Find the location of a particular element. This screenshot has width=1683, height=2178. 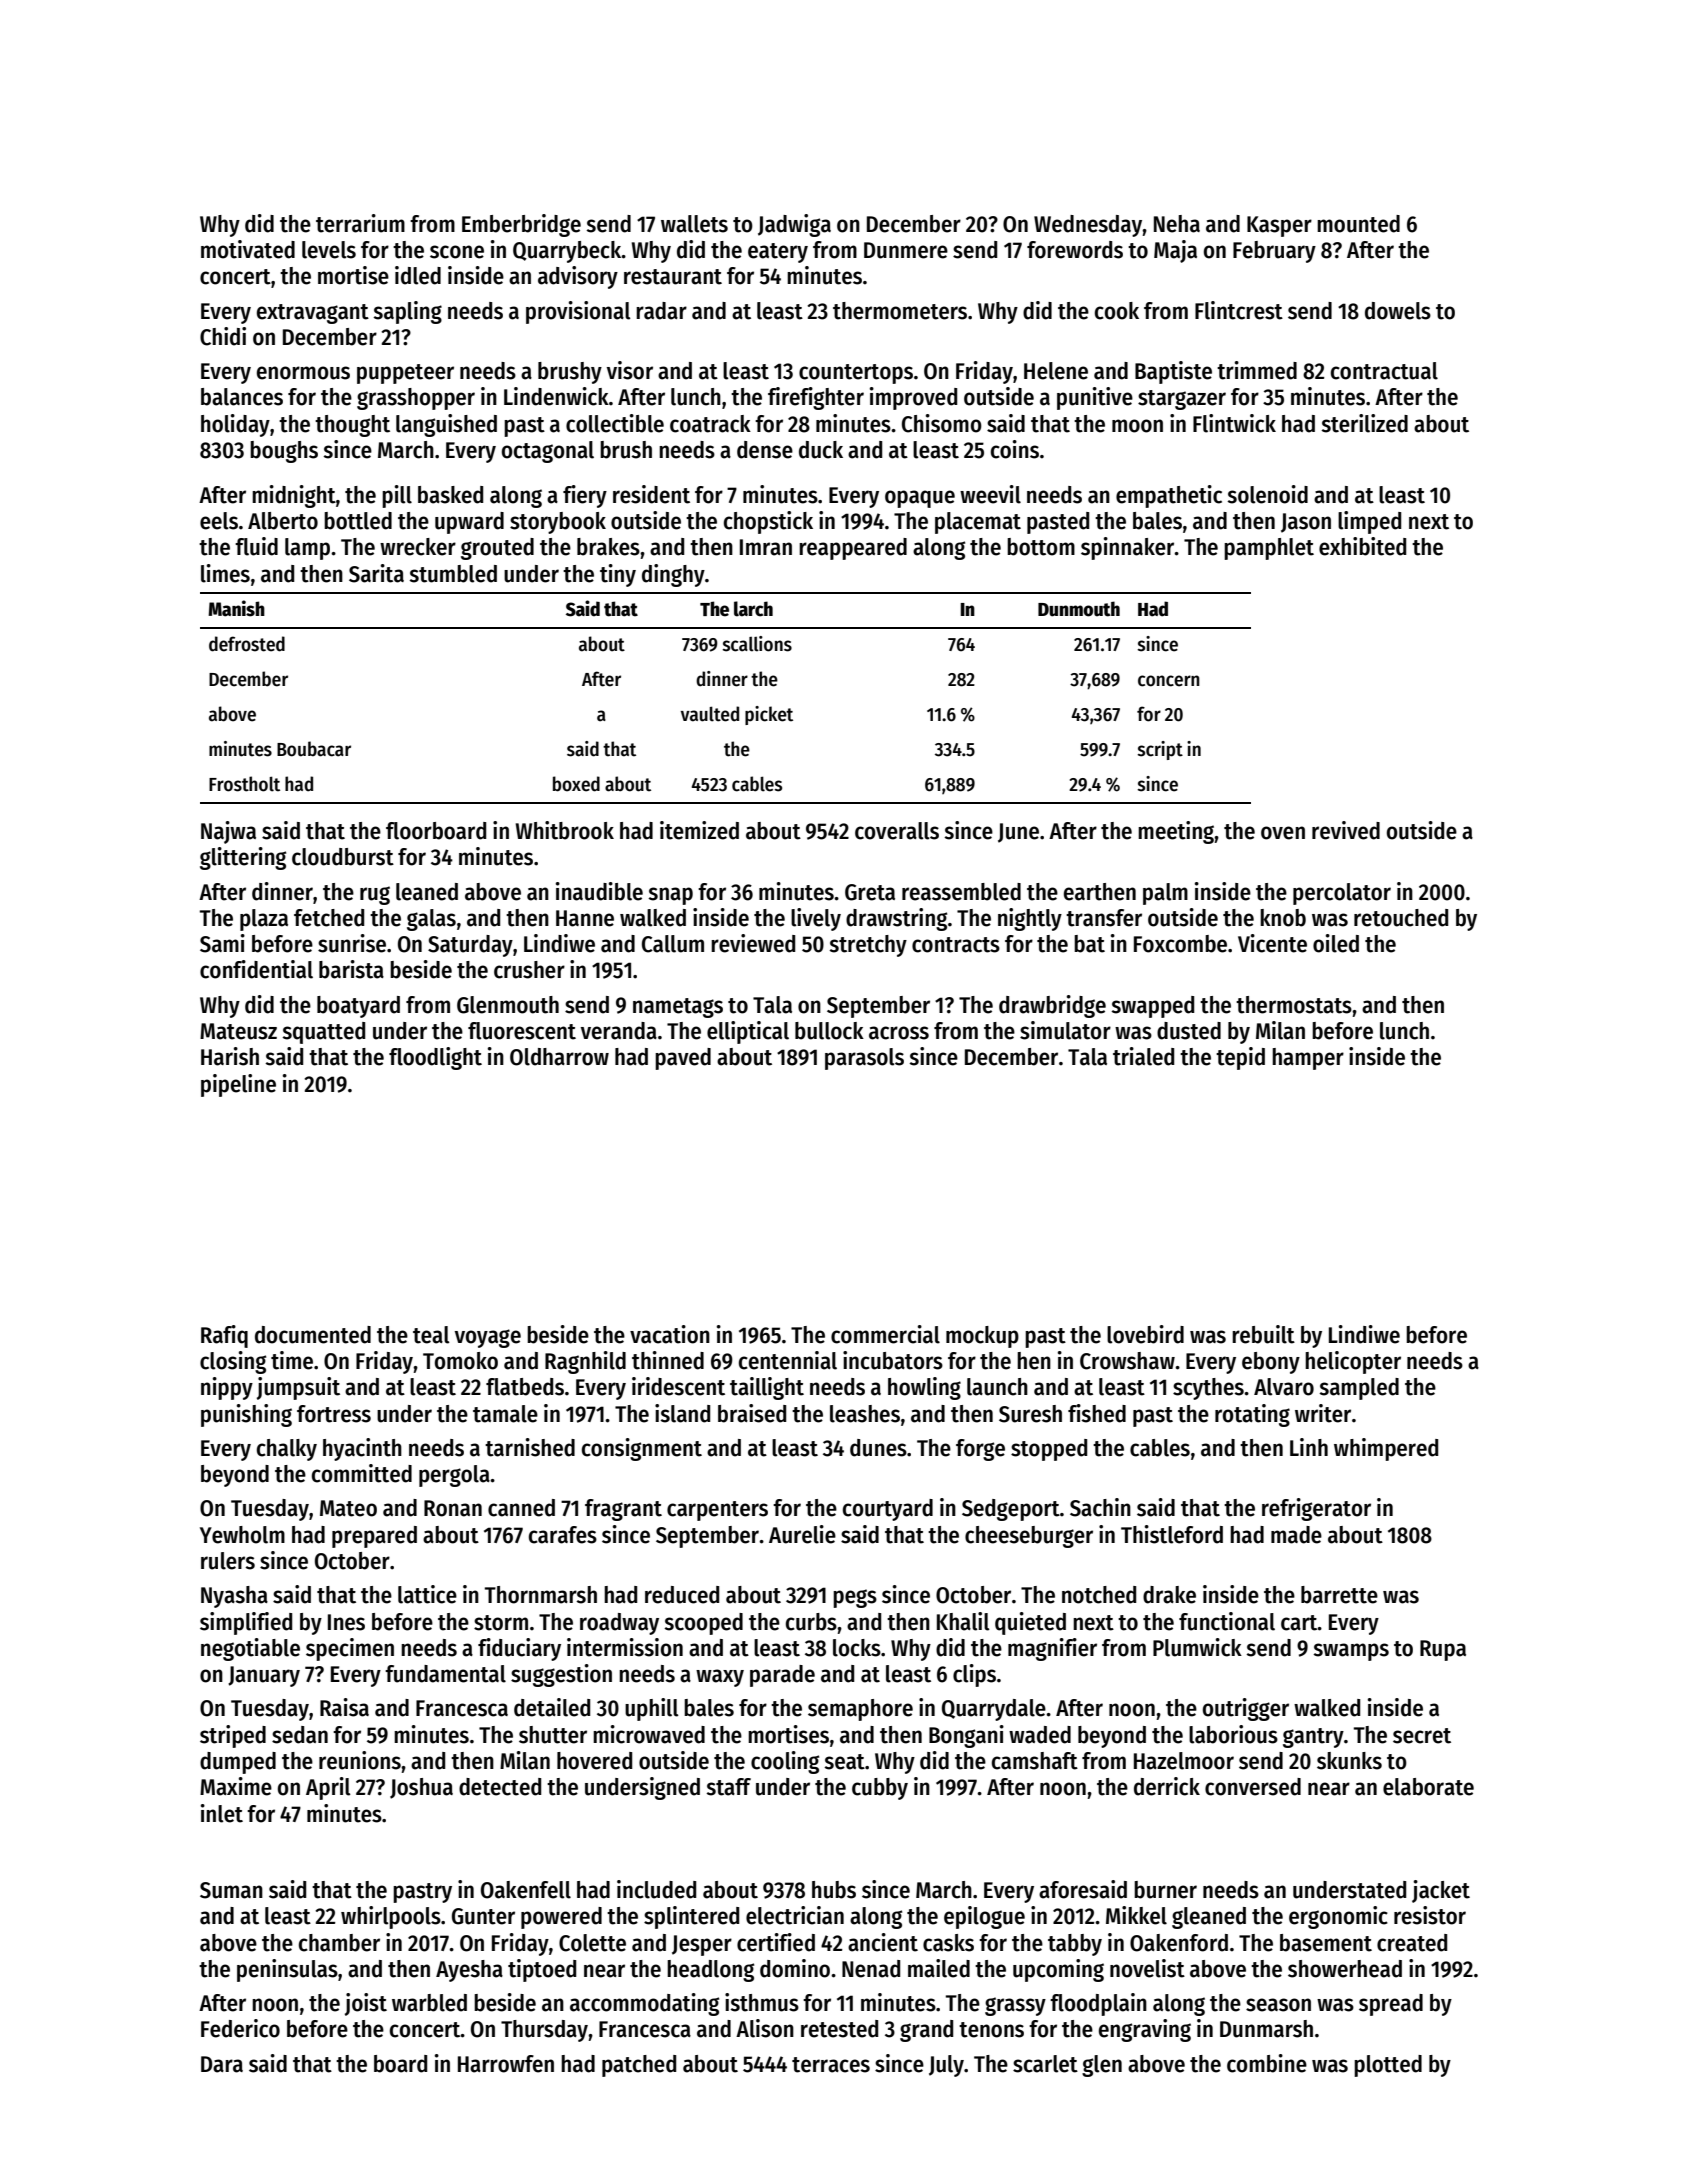

Jadwiga is located at coordinates (794, 225).
